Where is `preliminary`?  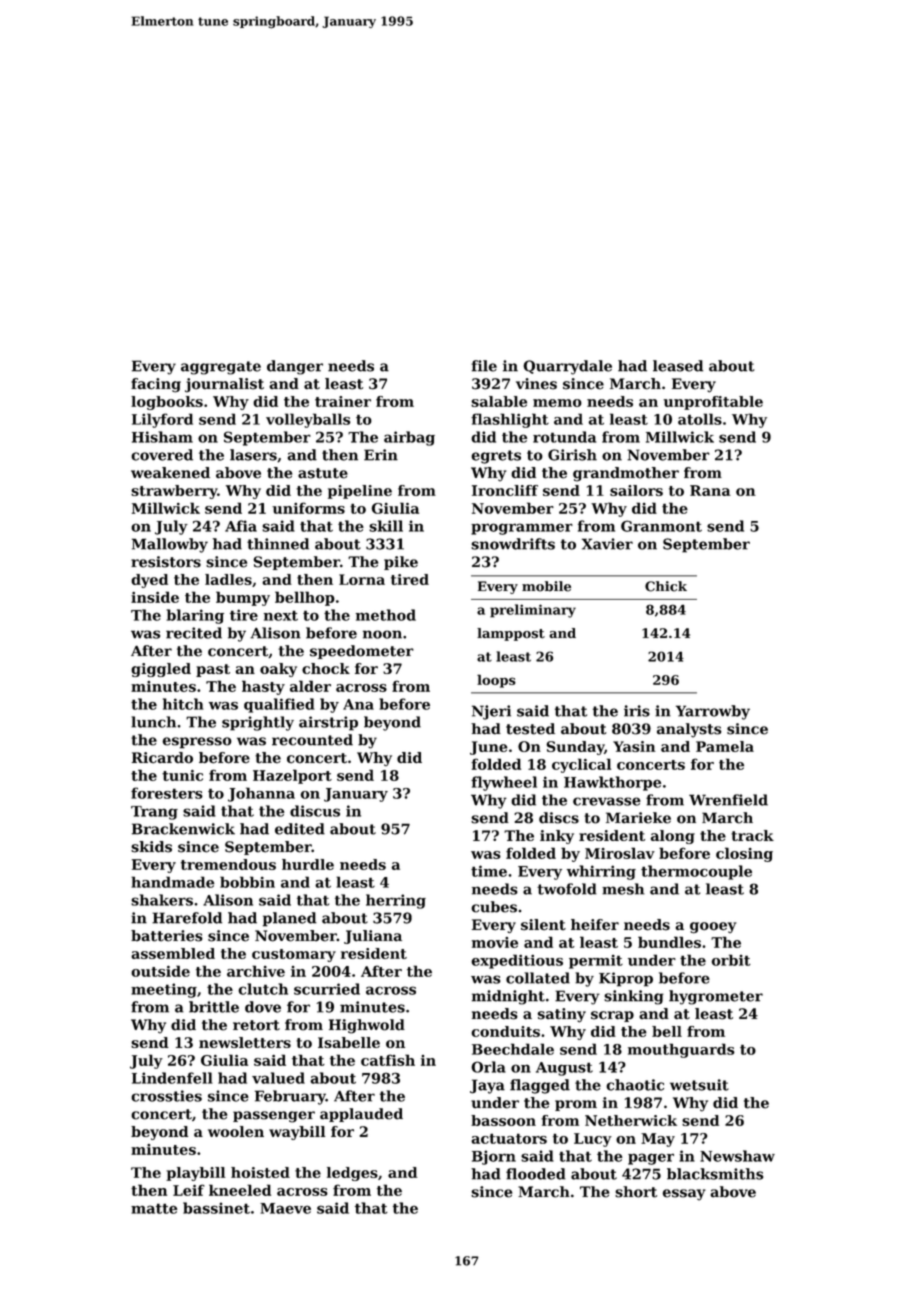 preliminary is located at coordinates (533, 611).
